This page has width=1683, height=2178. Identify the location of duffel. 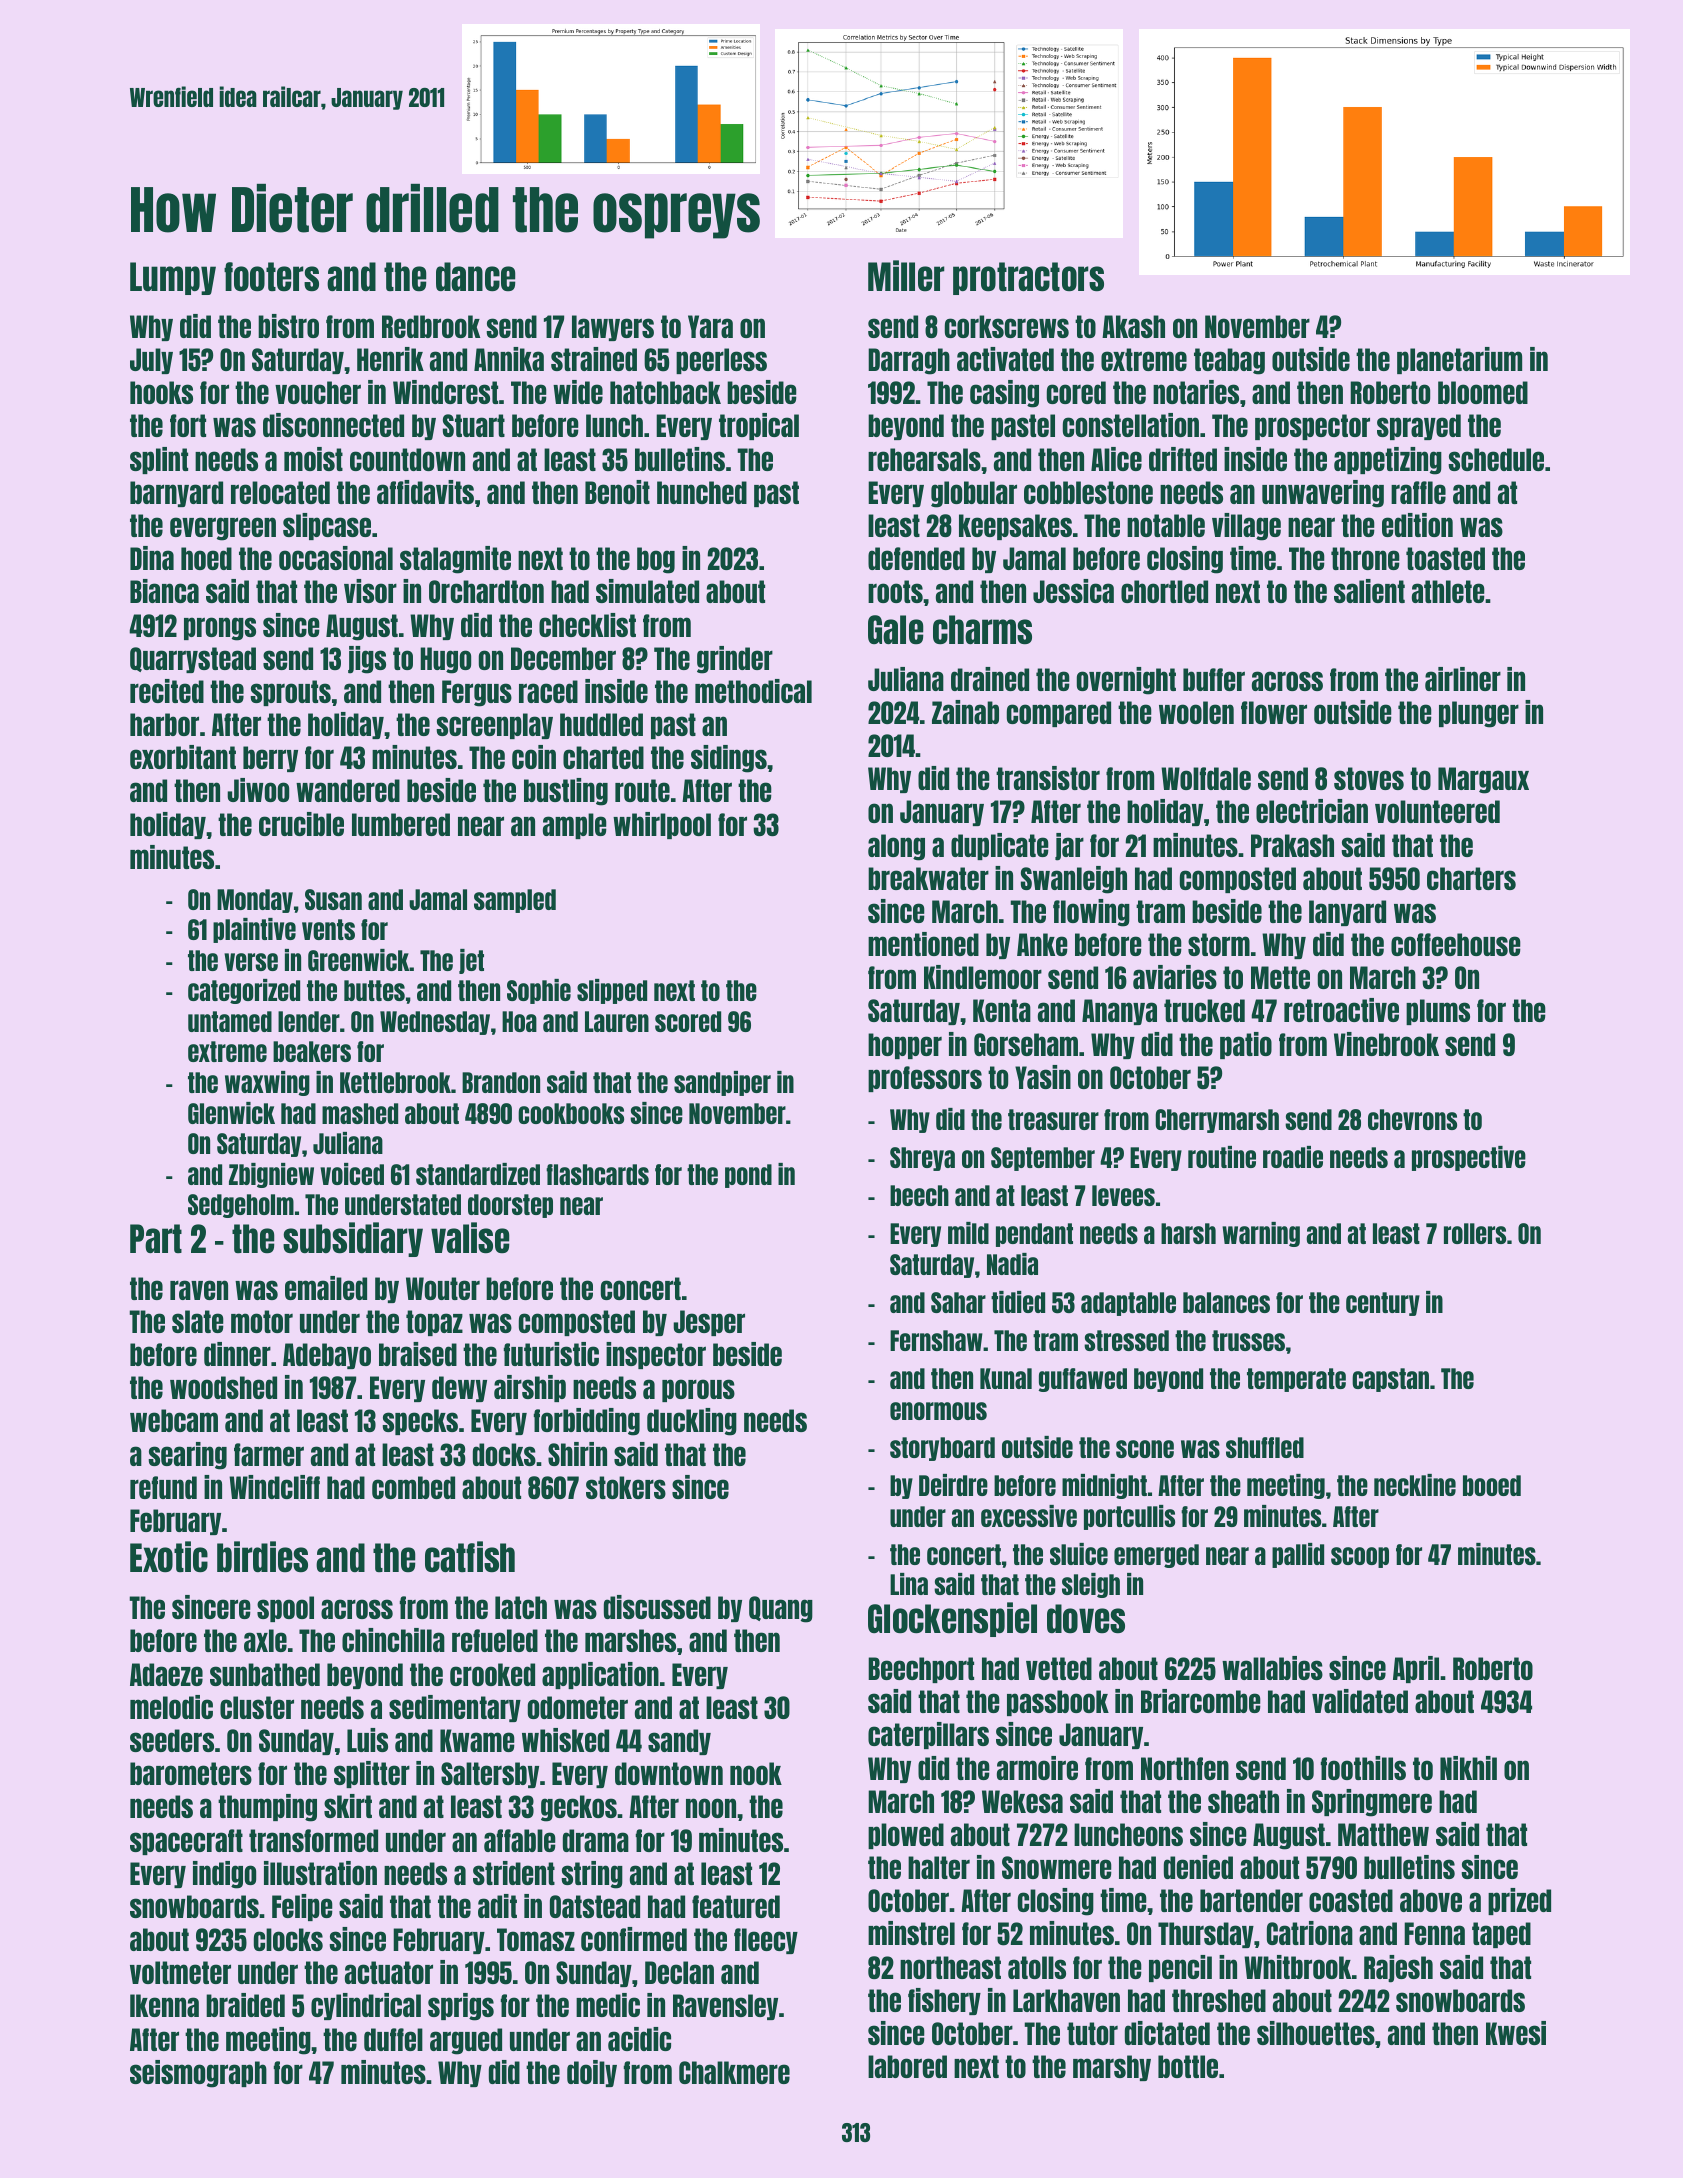
(393, 2039).
